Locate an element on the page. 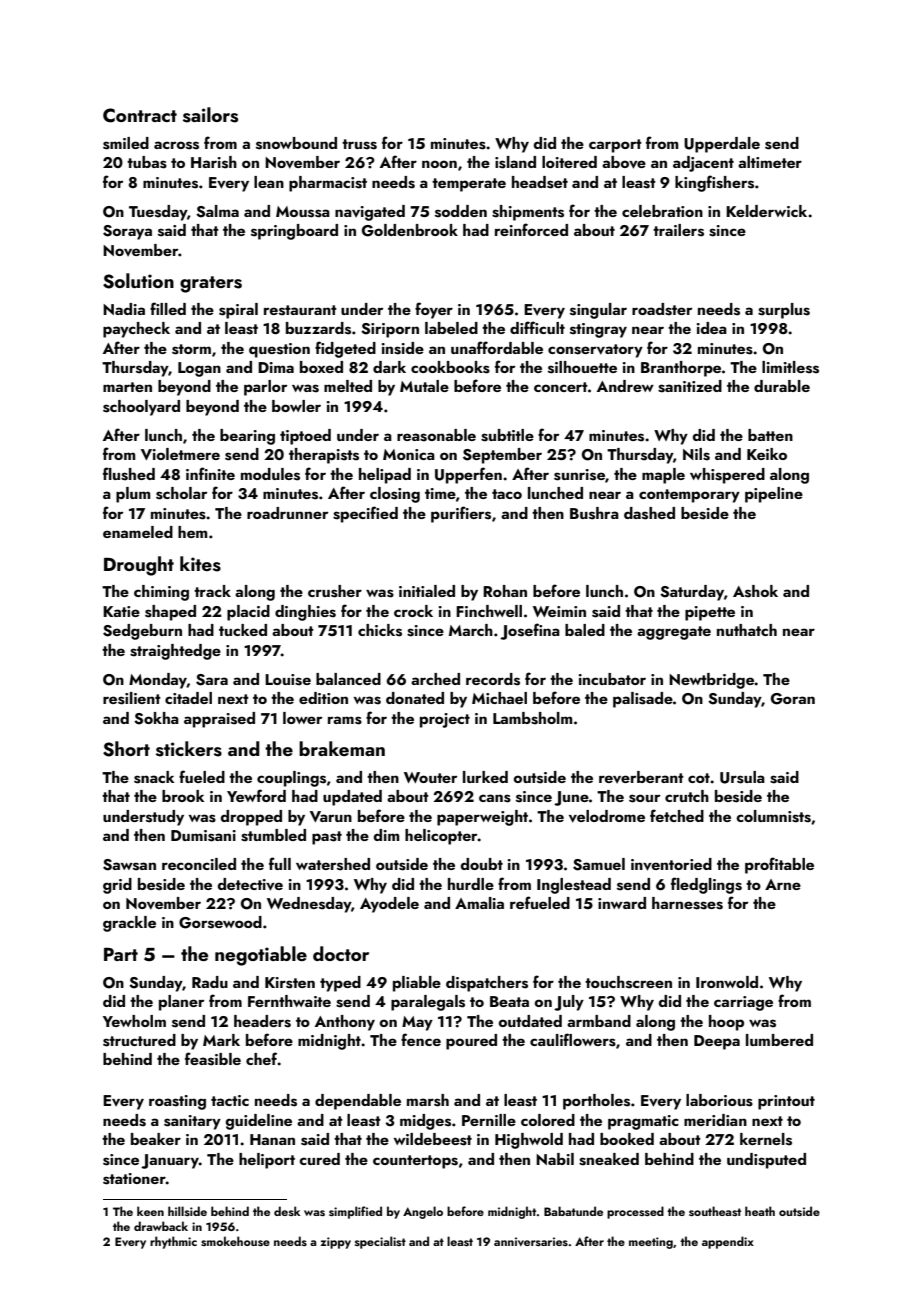 This page has width=924, height=1308. Nils is located at coordinates (696, 454).
